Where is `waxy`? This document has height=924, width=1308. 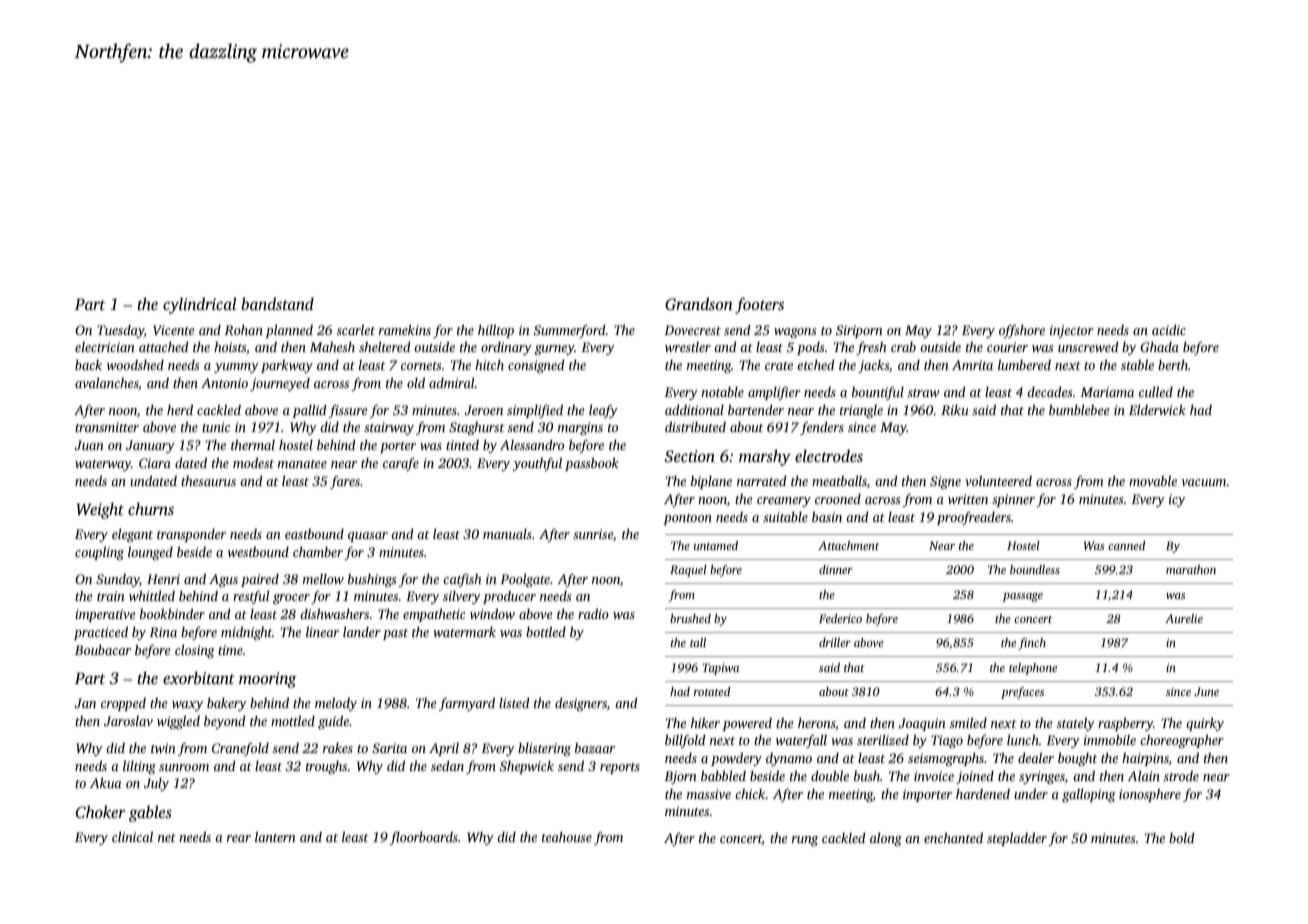
waxy is located at coordinates (187, 706).
